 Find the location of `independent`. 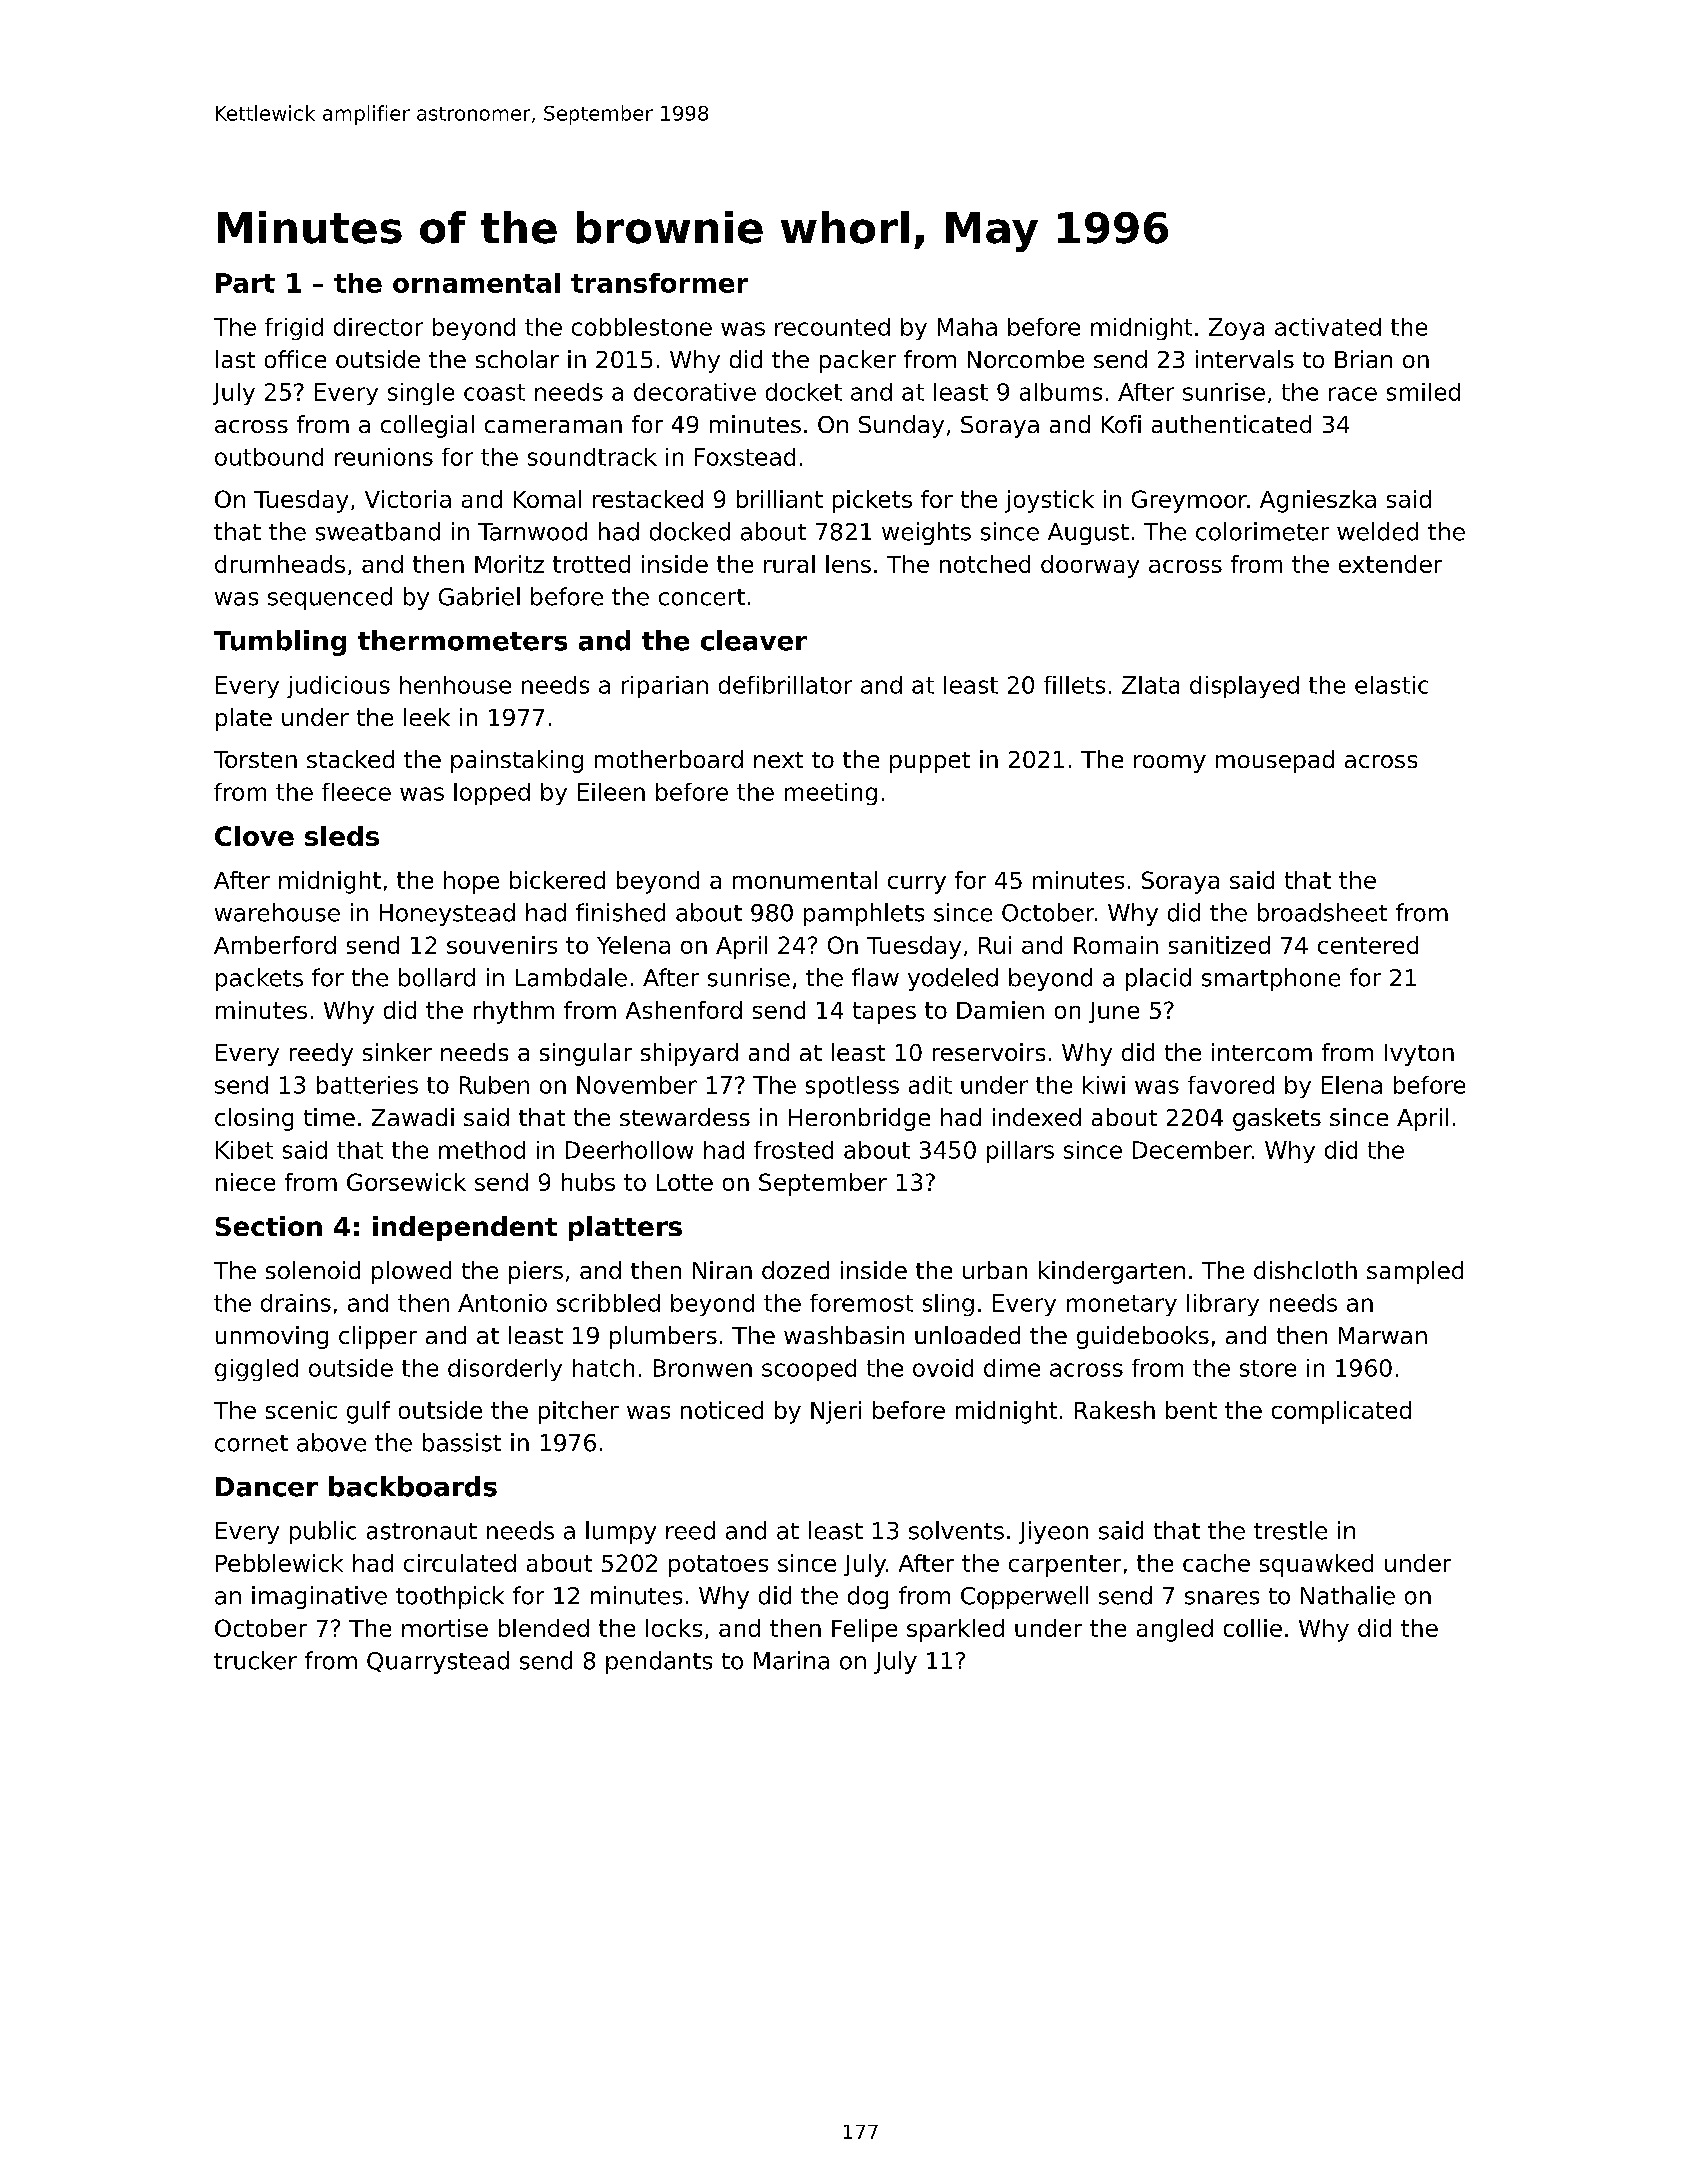

independent is located at coordinates (465, 1228).
